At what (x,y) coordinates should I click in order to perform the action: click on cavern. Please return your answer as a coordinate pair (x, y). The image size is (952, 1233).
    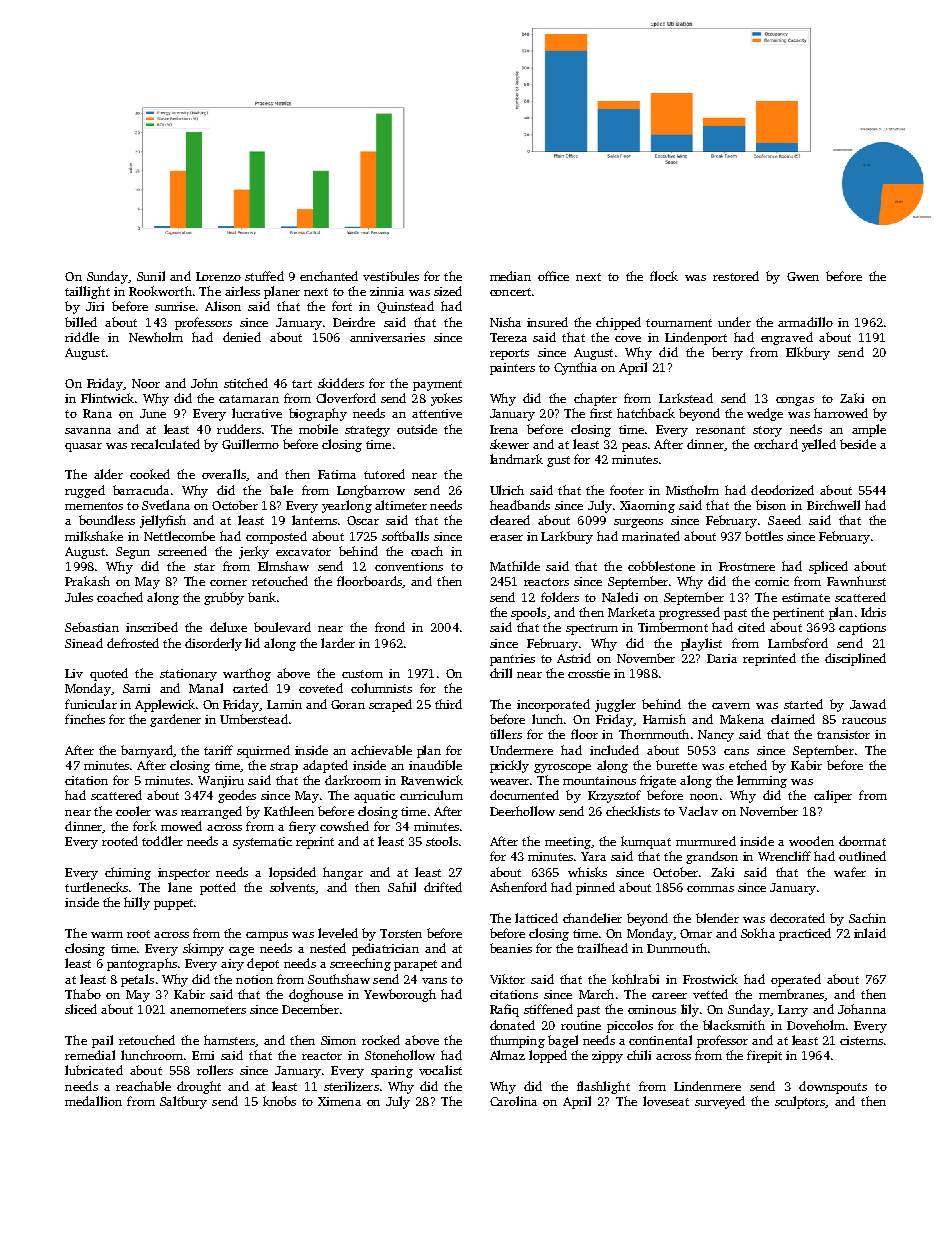
    Looking at the image, I should click on (731, 706).
